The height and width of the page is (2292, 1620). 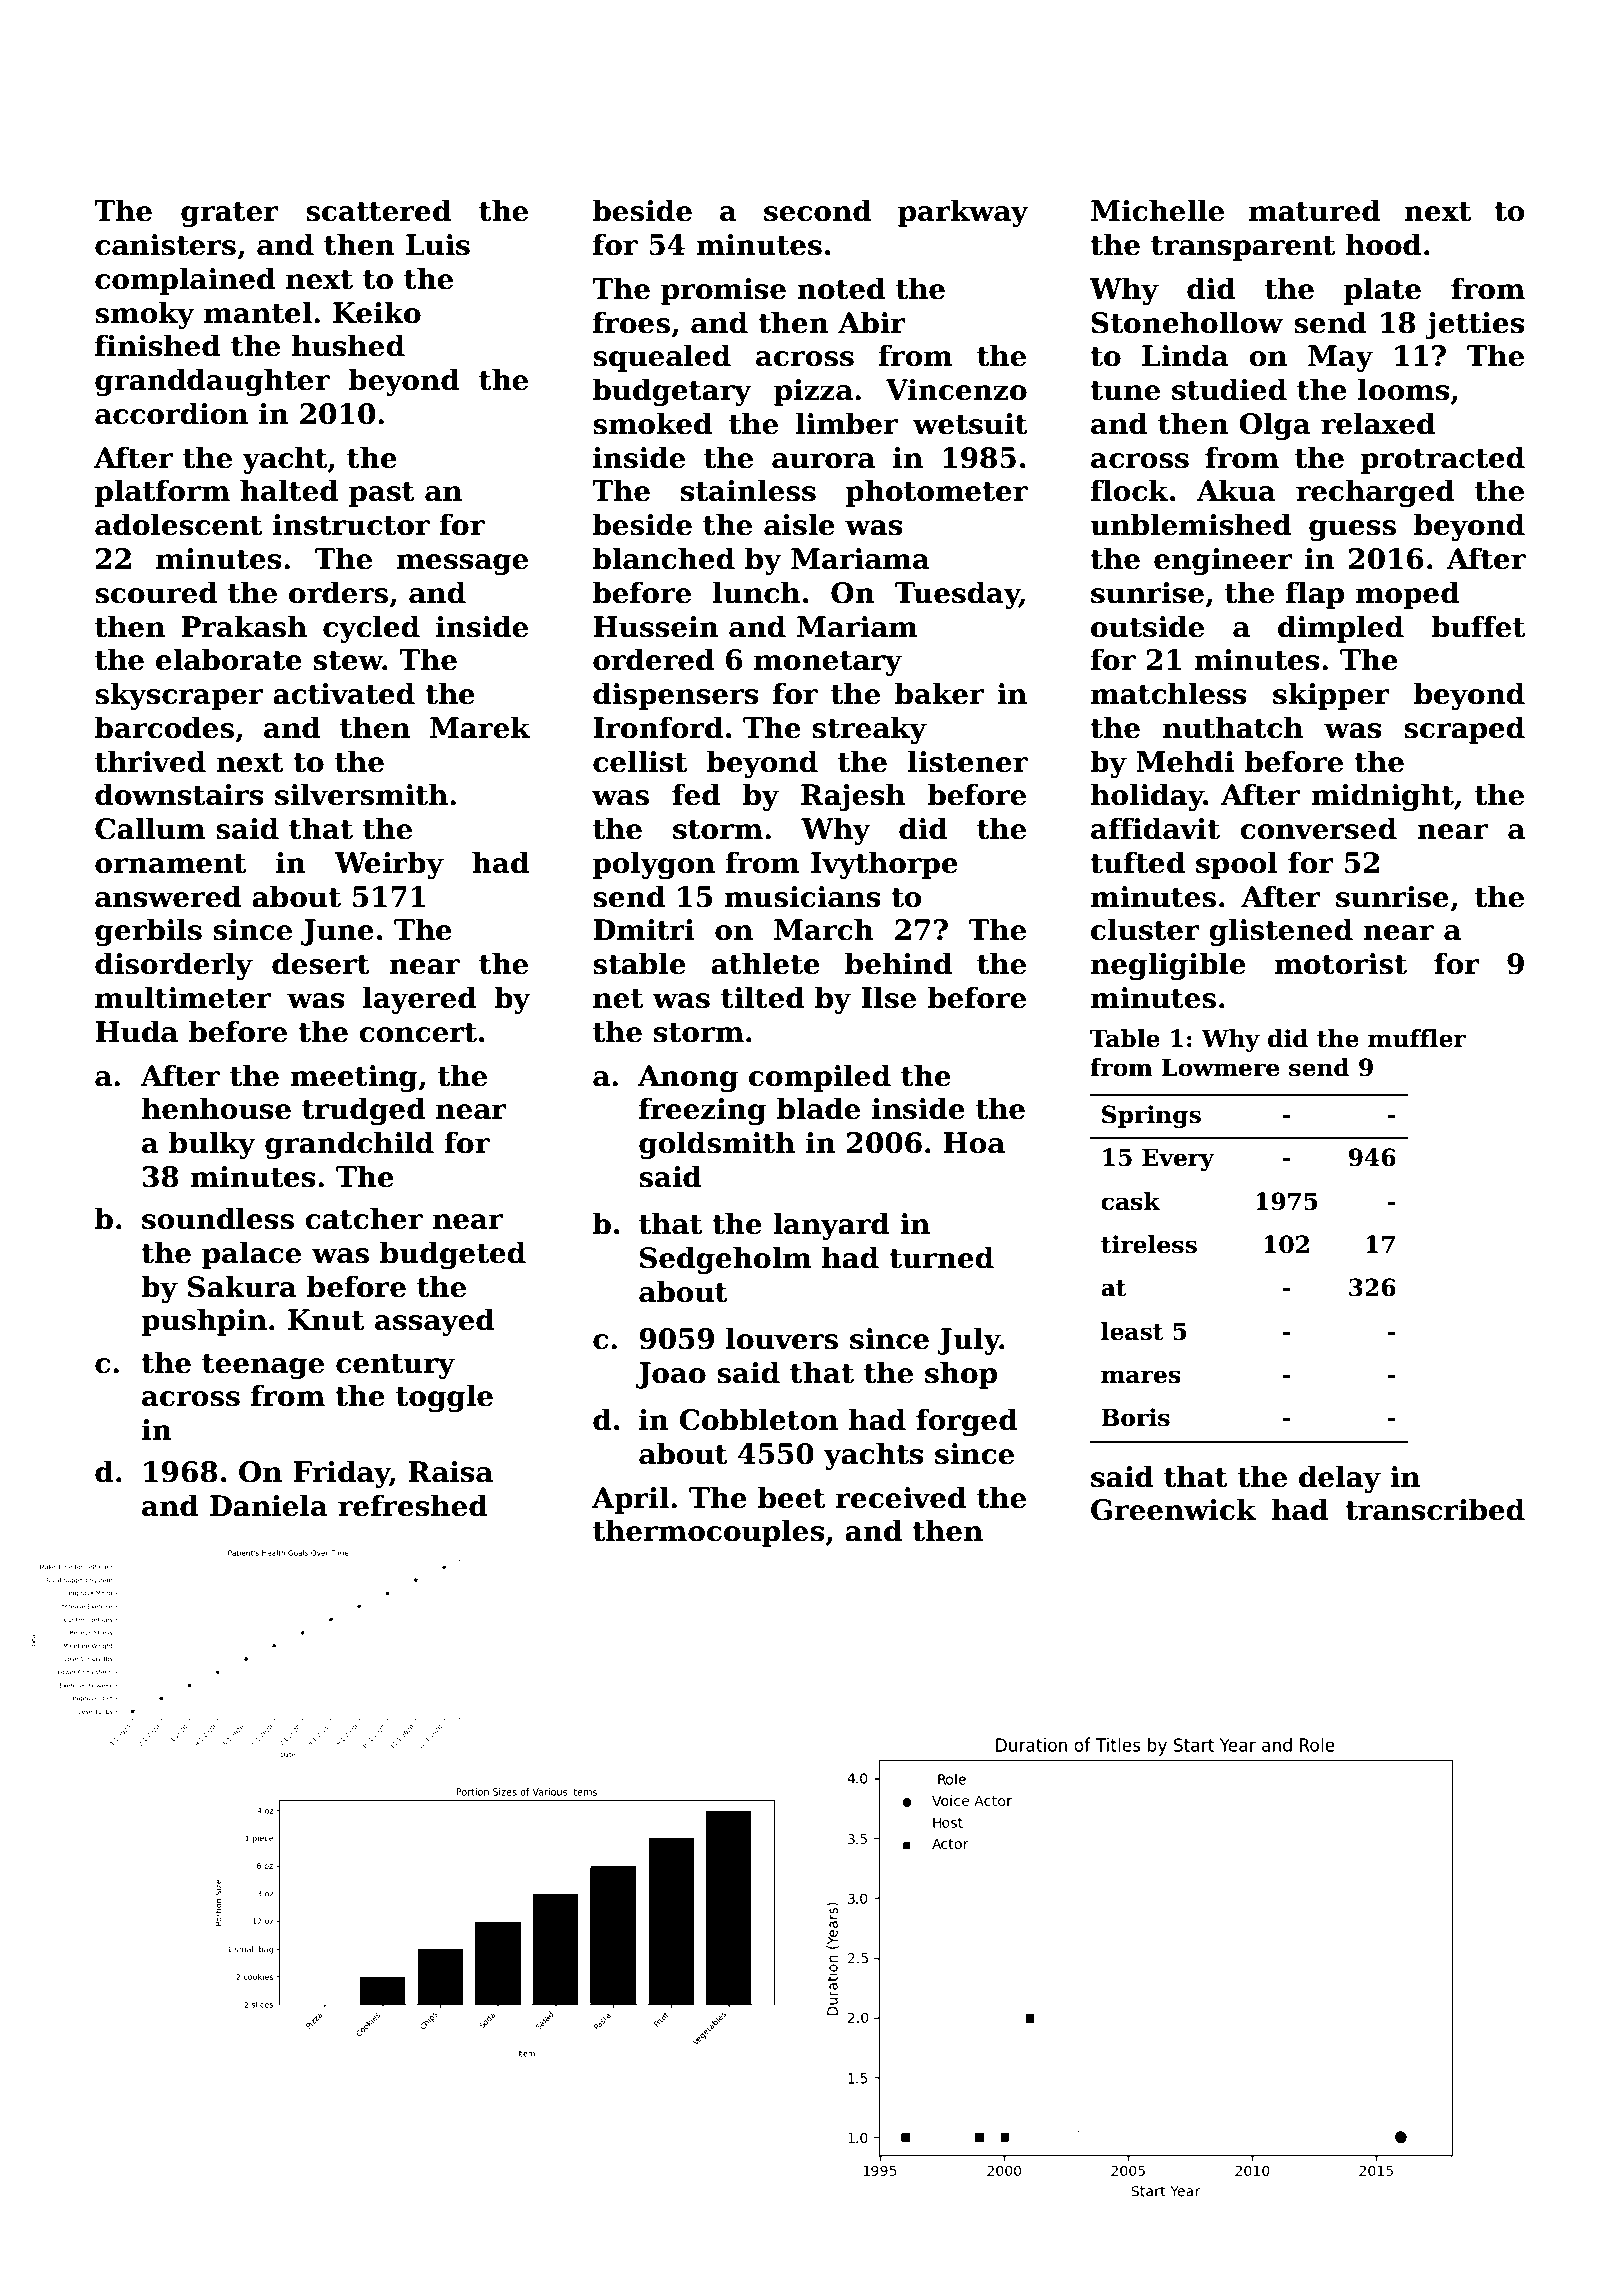 I want to click on Daniela, so click(x=269, y=1505).
